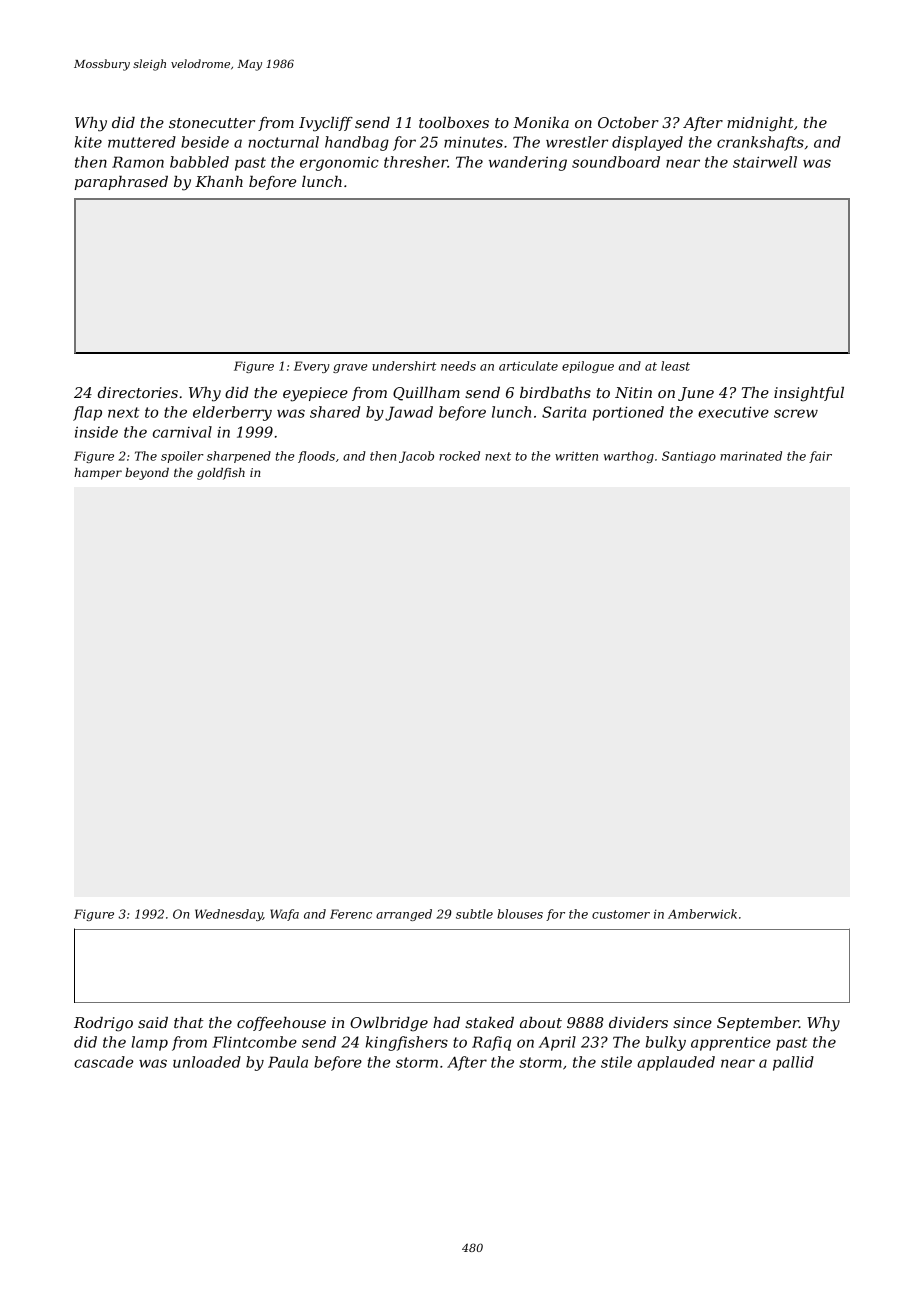  What do you see at coordinates (576, 456) in the document?
I see `written` at bounding box center [576, 456].
